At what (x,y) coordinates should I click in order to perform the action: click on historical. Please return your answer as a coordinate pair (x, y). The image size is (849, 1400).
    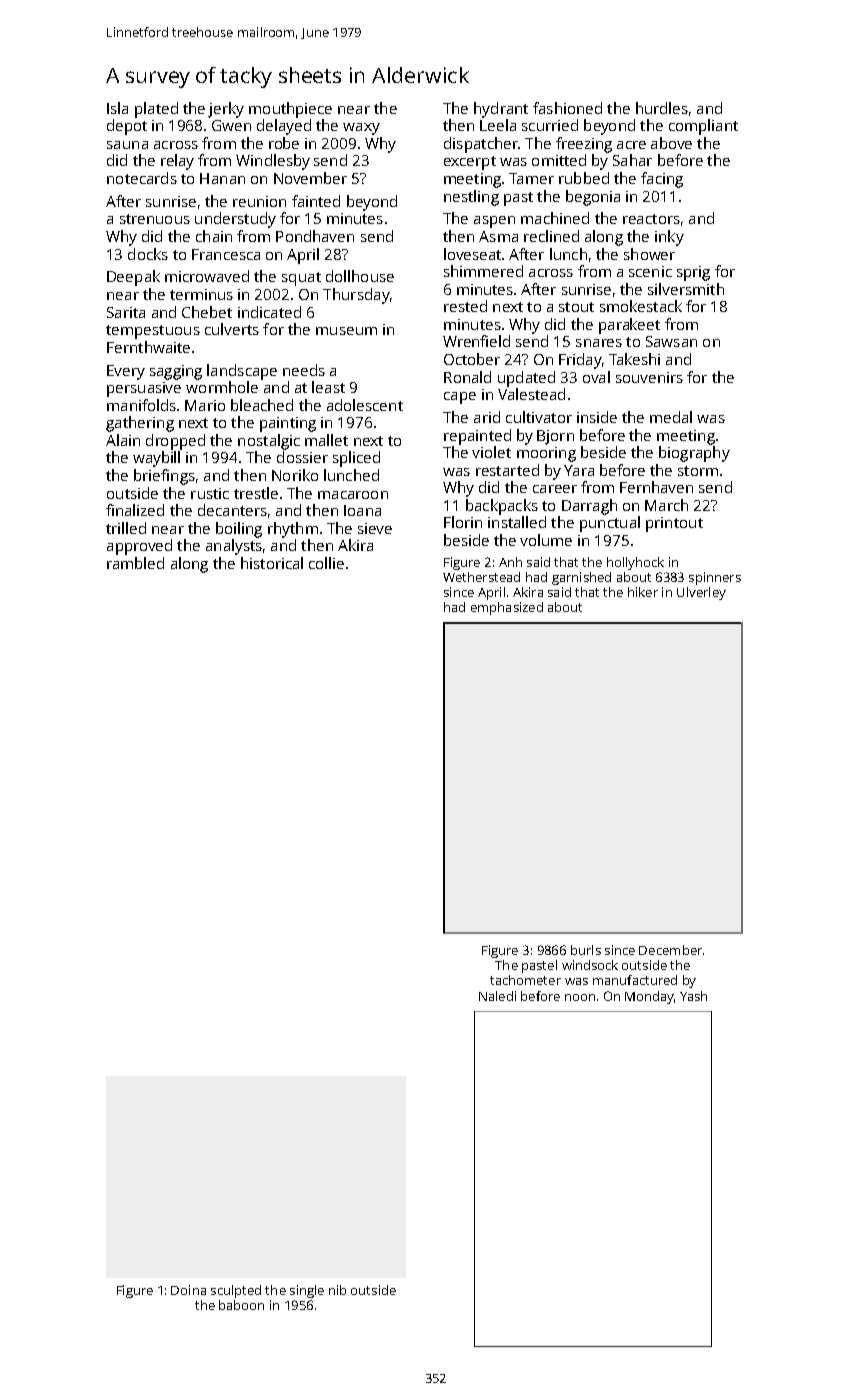
    Looking at the image, I should click on (272, 563).
